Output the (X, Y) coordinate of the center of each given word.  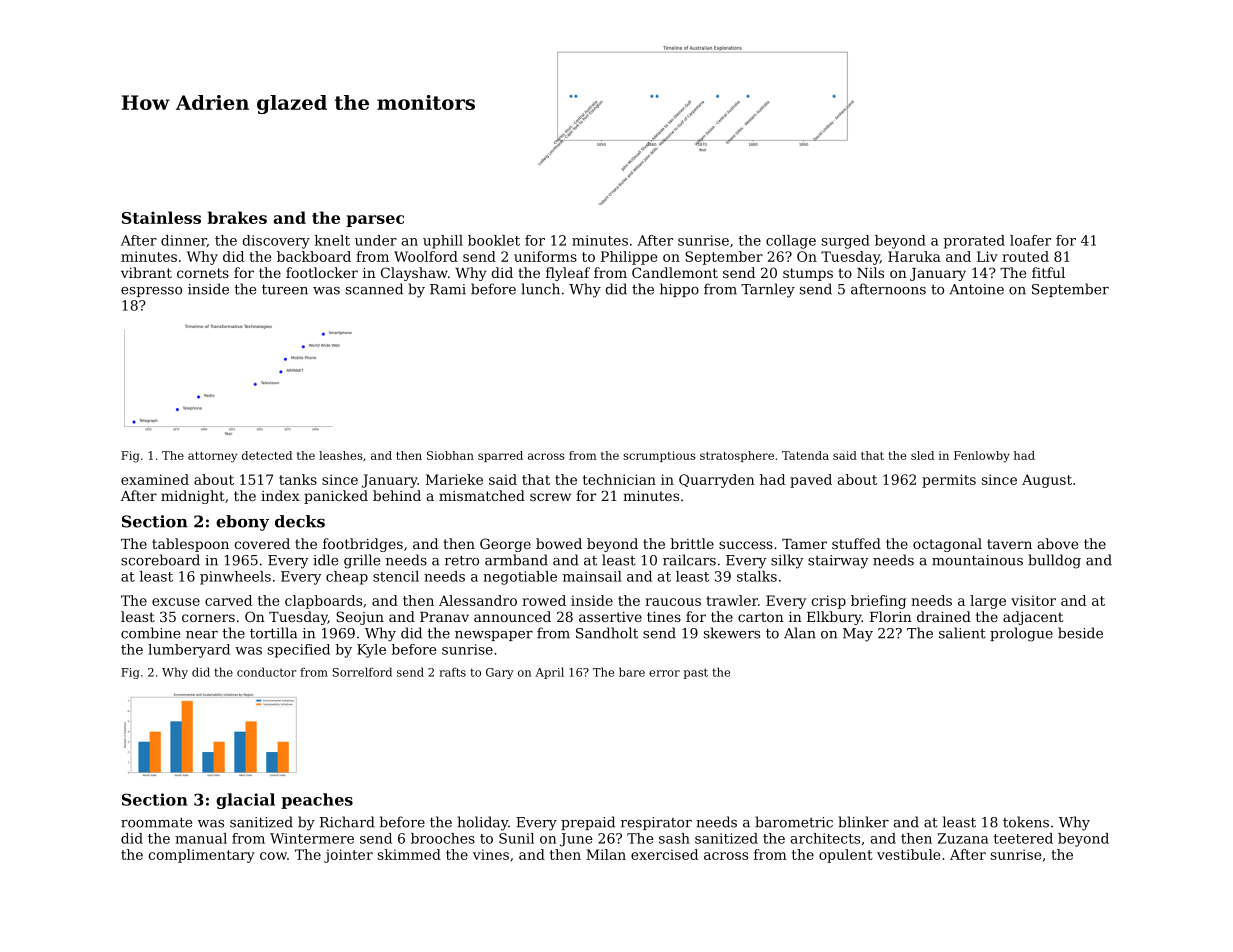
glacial (245, 801)
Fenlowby (982, 457)
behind (397, 495)
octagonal (947, 545)
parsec (375, 221)
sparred (500, 456)
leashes (341, 455)
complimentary (202, 856)
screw (550, 497)
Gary (500, 673)
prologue (1021, 634)
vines (491, 854)
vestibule (908, 854)
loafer (1030, 240)
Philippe (629, 258)
